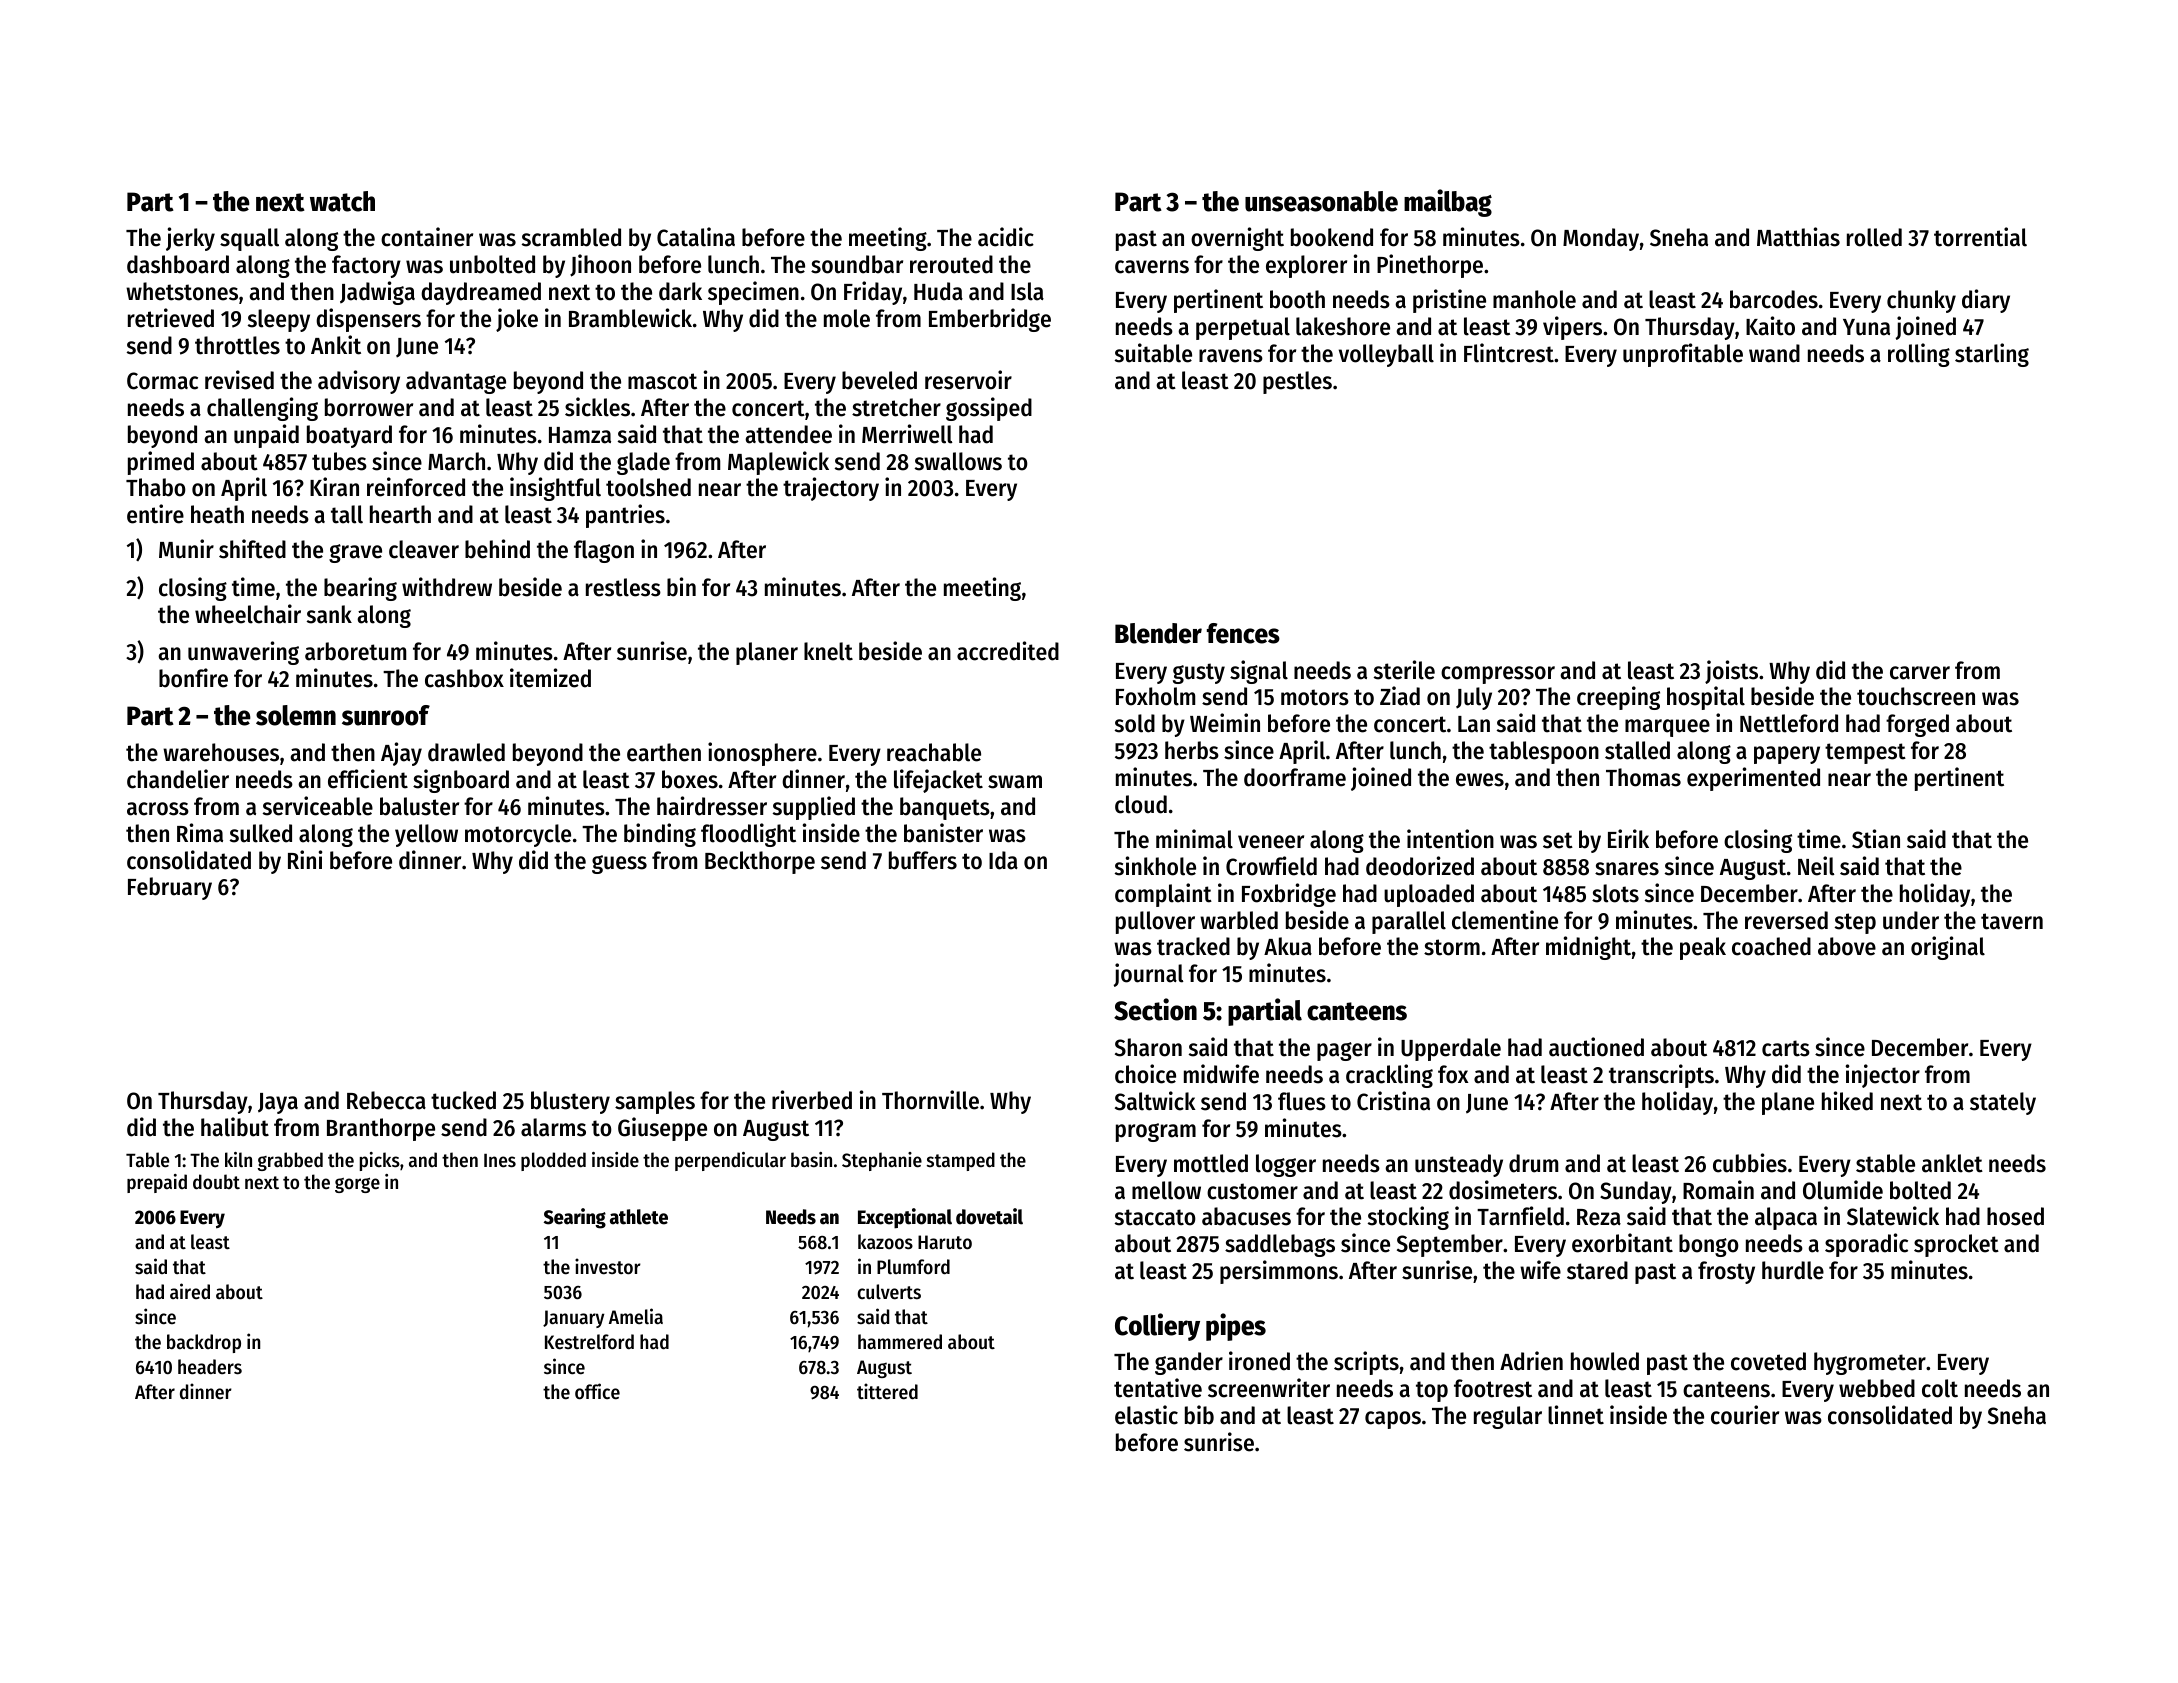  Describe the element at coordinates (171, 318) in the screenshot. I see `retrieved` at that location.
